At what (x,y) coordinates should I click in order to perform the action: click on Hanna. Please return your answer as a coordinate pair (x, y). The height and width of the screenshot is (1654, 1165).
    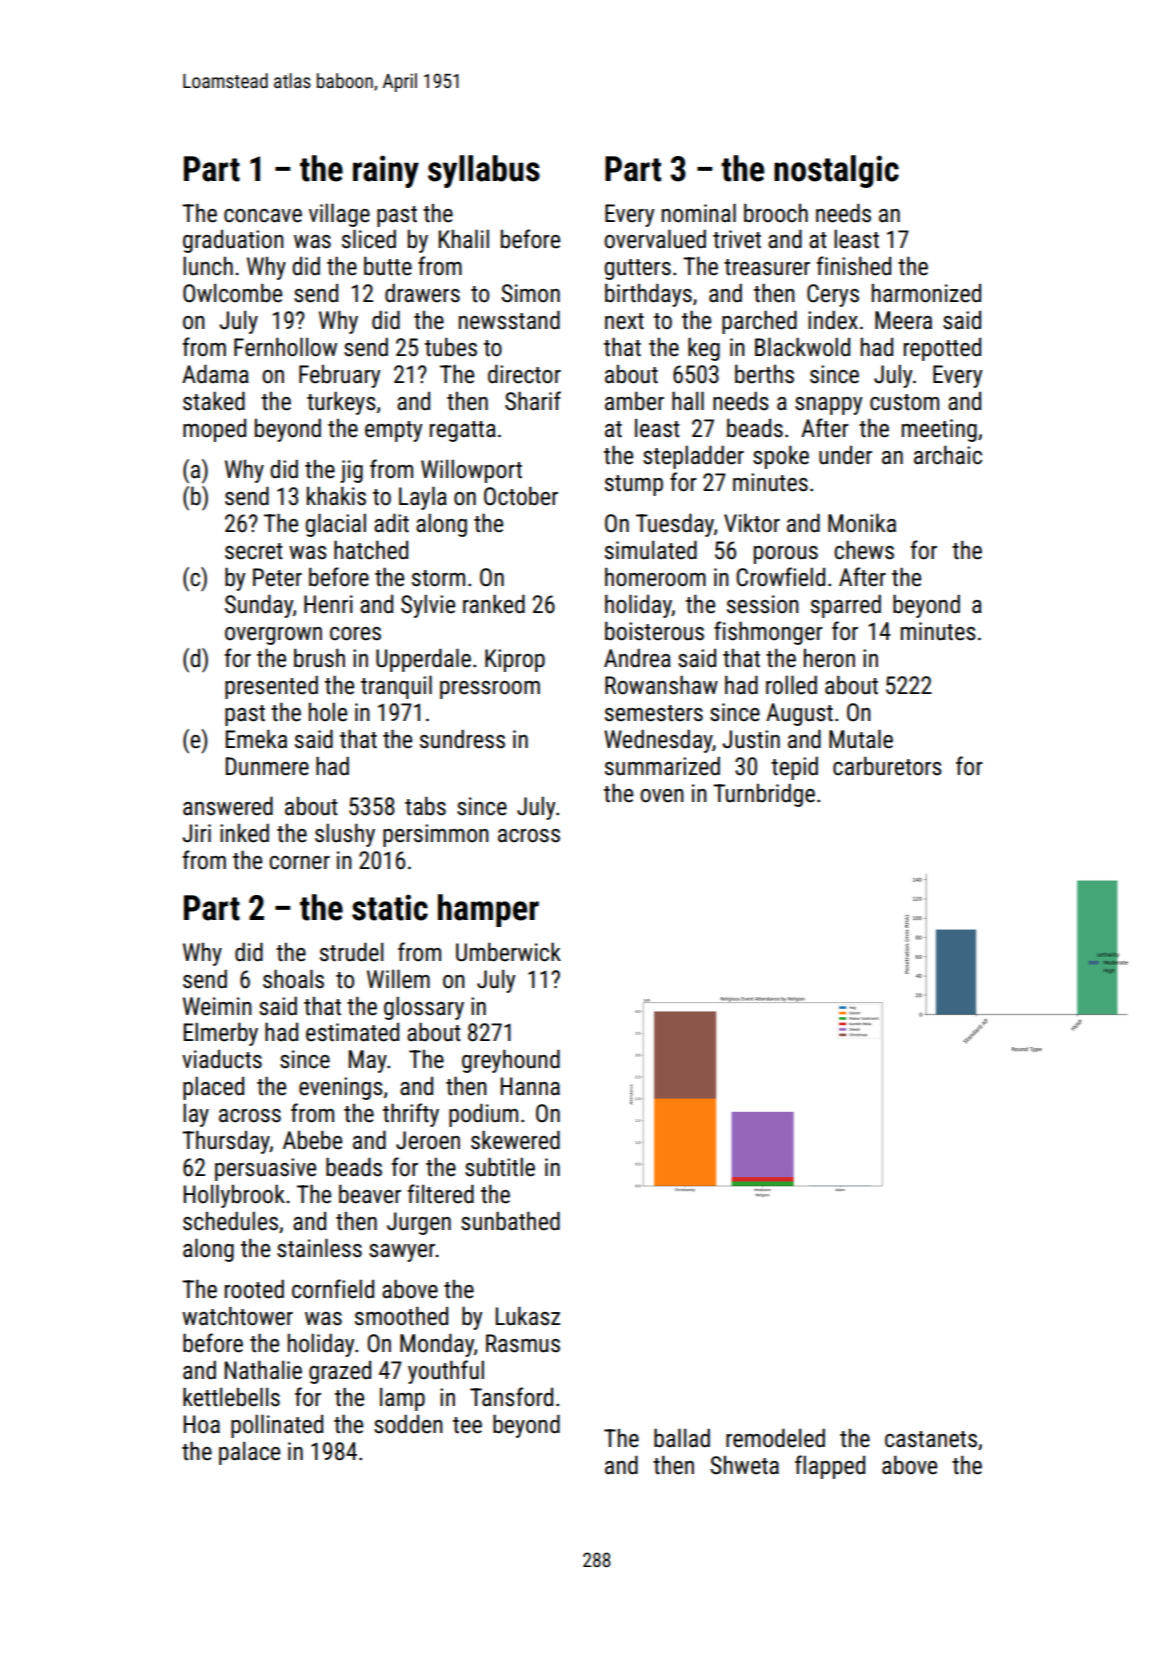
    Looking at the image, I should click on (530, 1086).
